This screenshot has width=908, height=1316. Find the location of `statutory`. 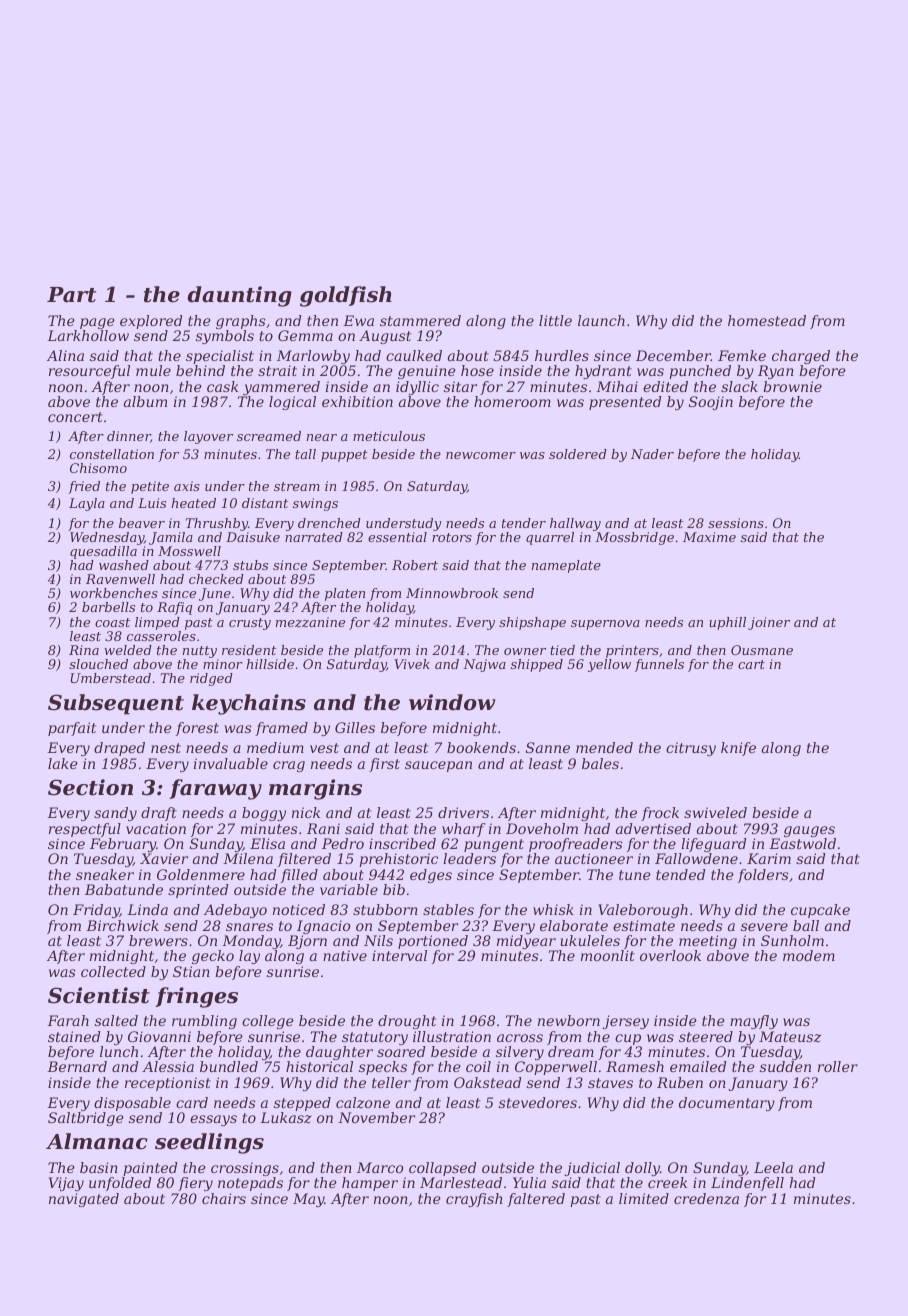

statutory is located at coordinates (375, 1038).
